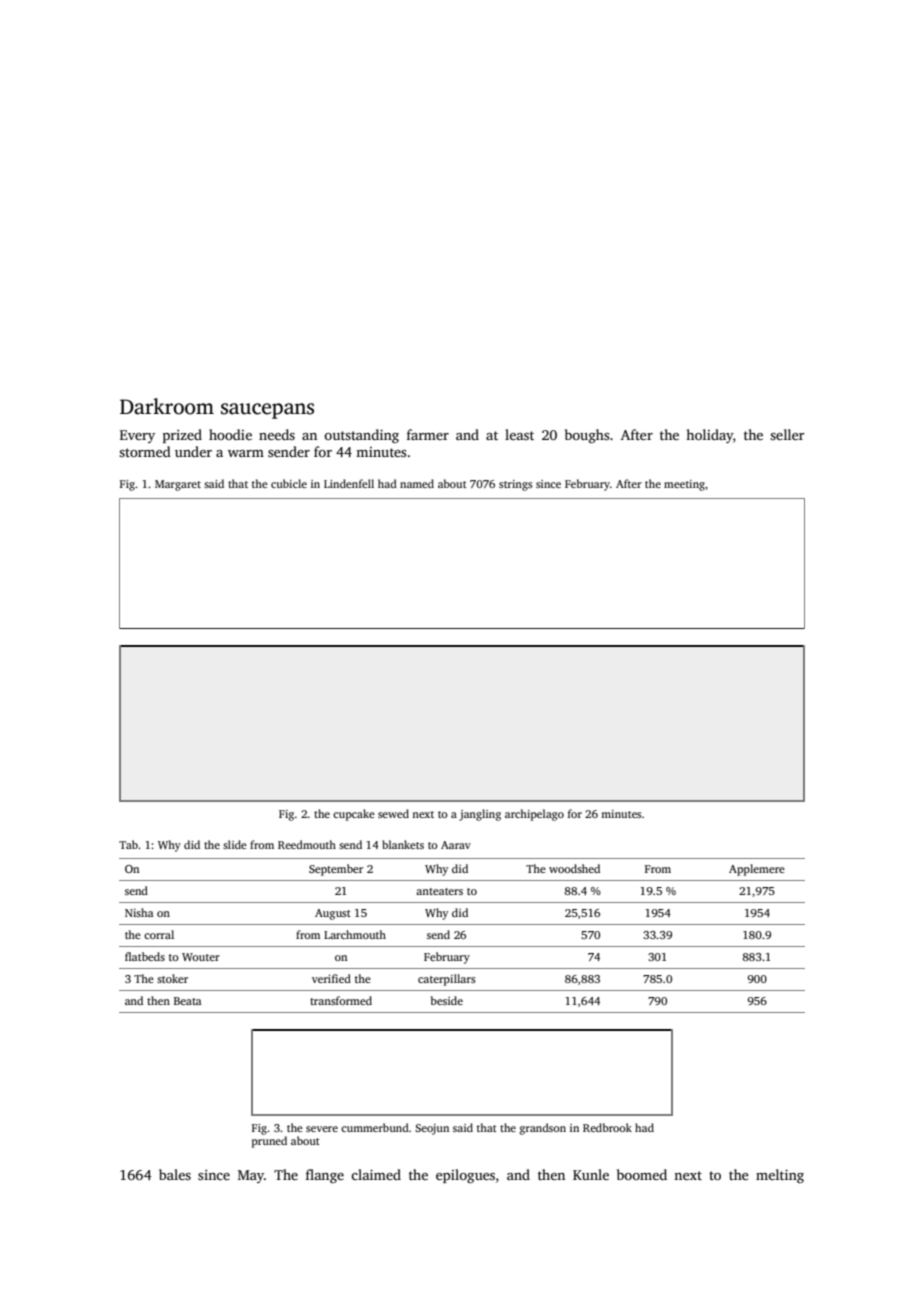 Image resolution: width=924 pixels, height=1308 pixels. What do you see at coordinates (325, 1176) in the page?
I see `flange` at bounding box center [325, 1176].
